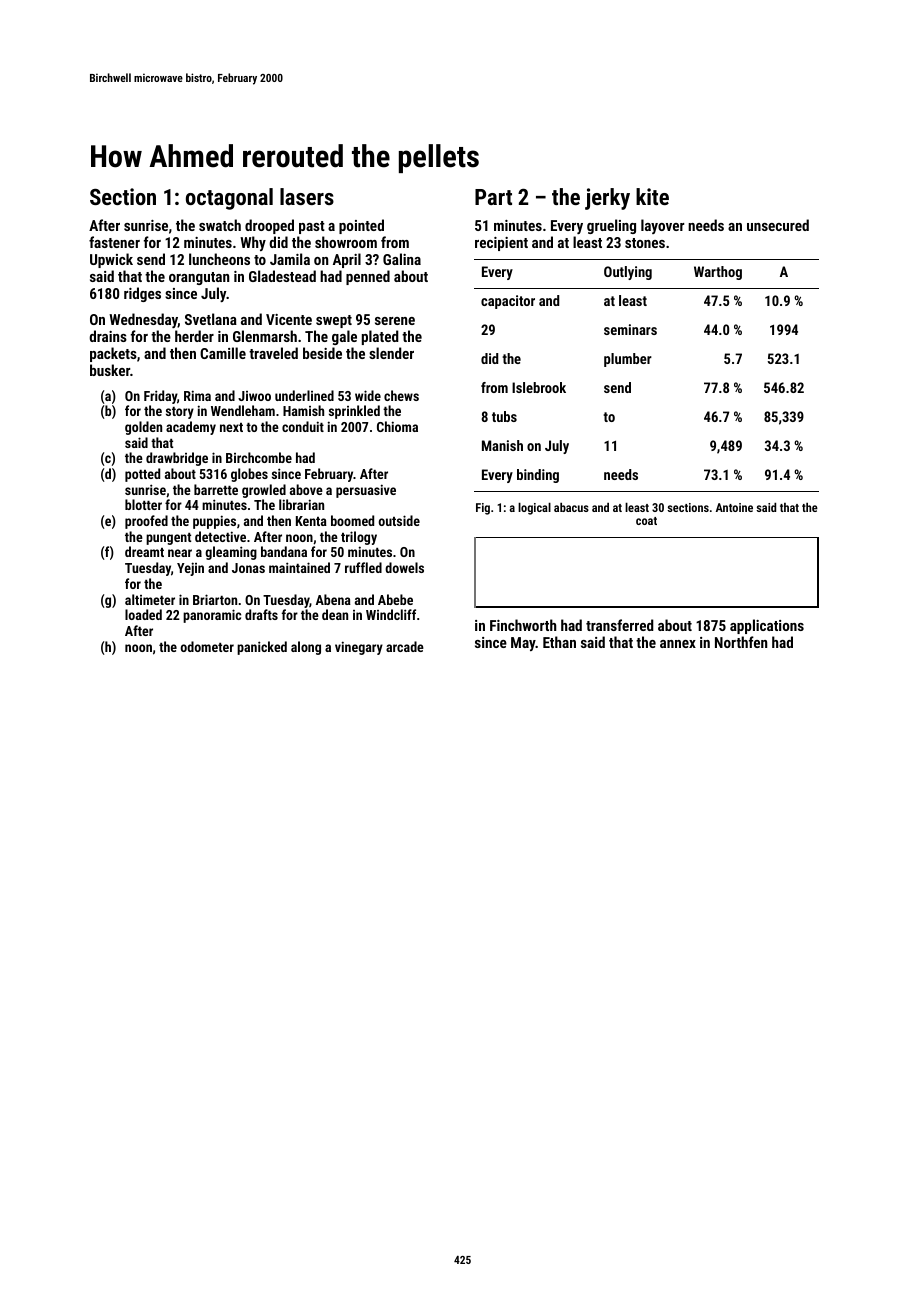  Describe the element at coordinates (483, 509) in the page. I see `Fig` at that location.
